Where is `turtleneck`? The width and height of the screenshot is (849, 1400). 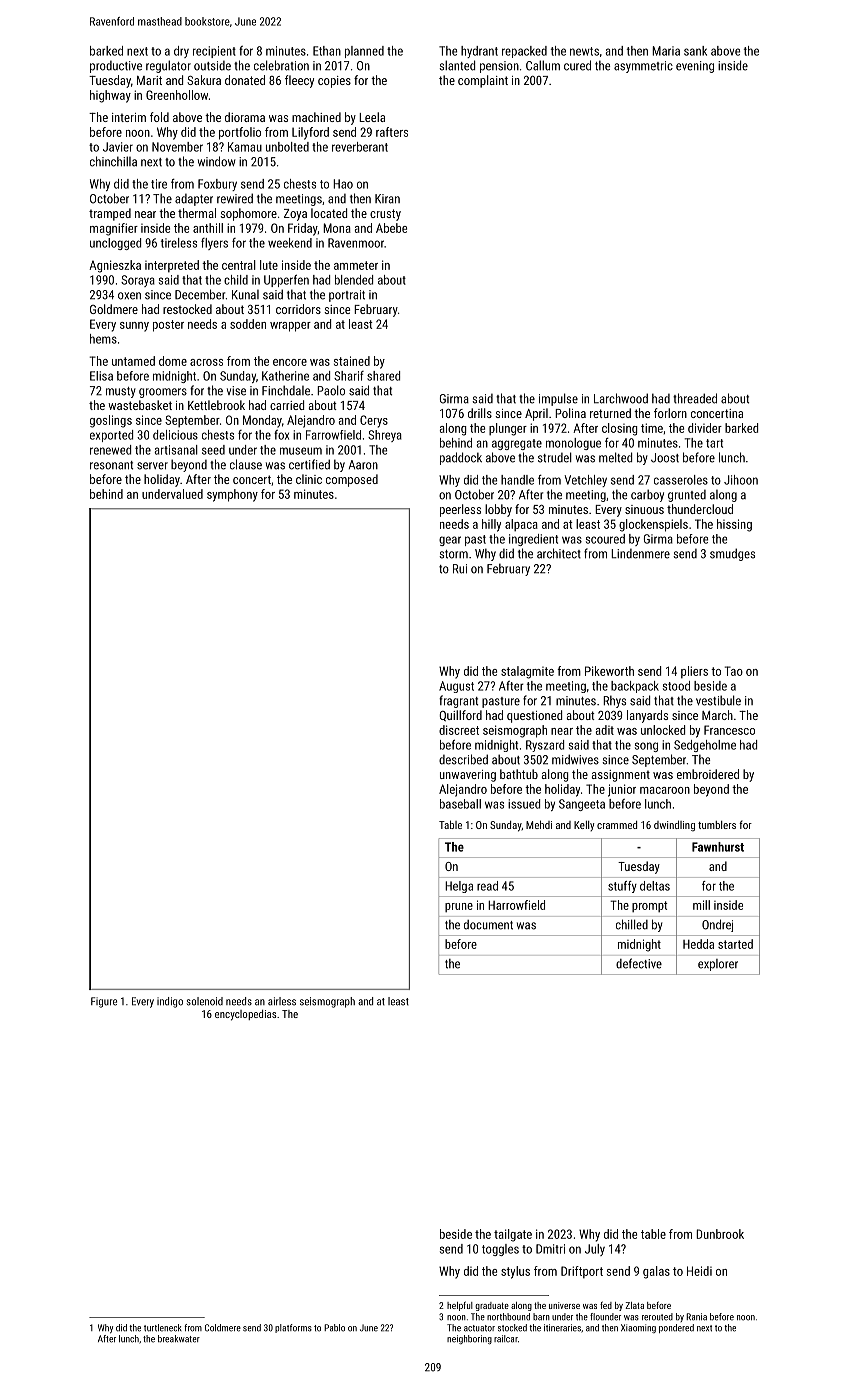
turtleneck is located at coordinates (163, 1328).
